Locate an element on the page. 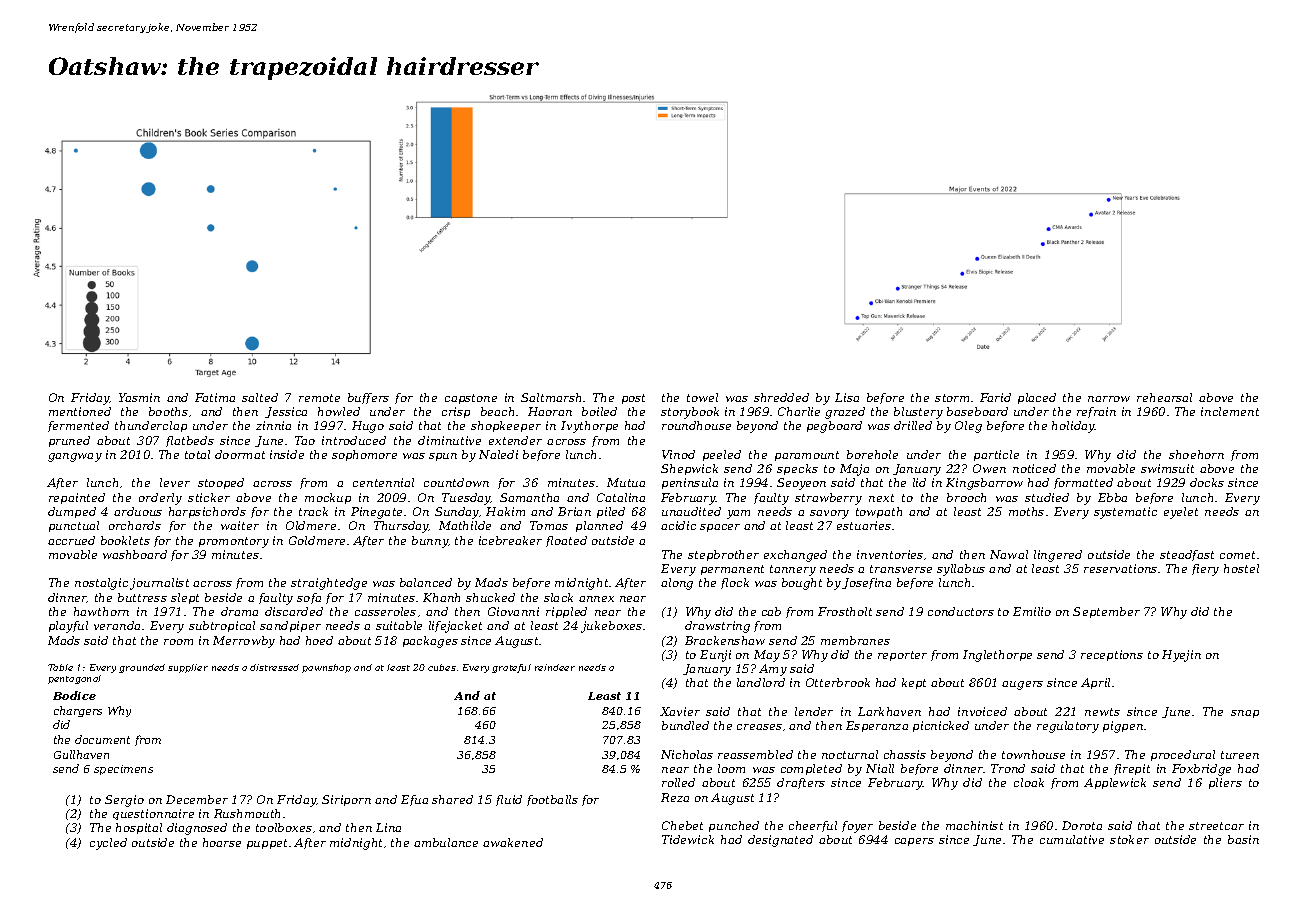 Image resolution: width=1308 pixels, height=924 pixels. ambulance is located at coordinates (446, 842).
